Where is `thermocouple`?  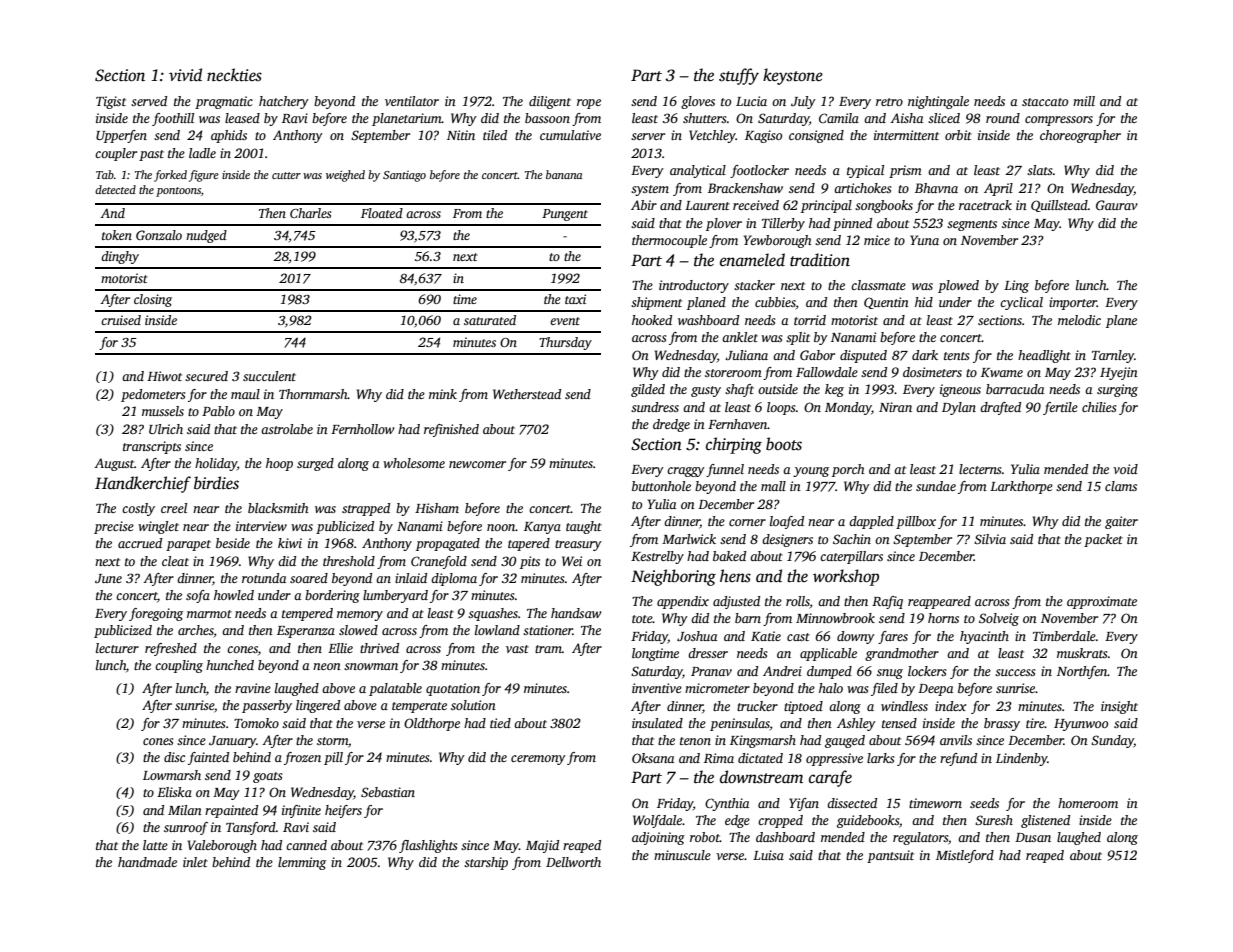 thermocouple is located at coordinates (669, 241).
